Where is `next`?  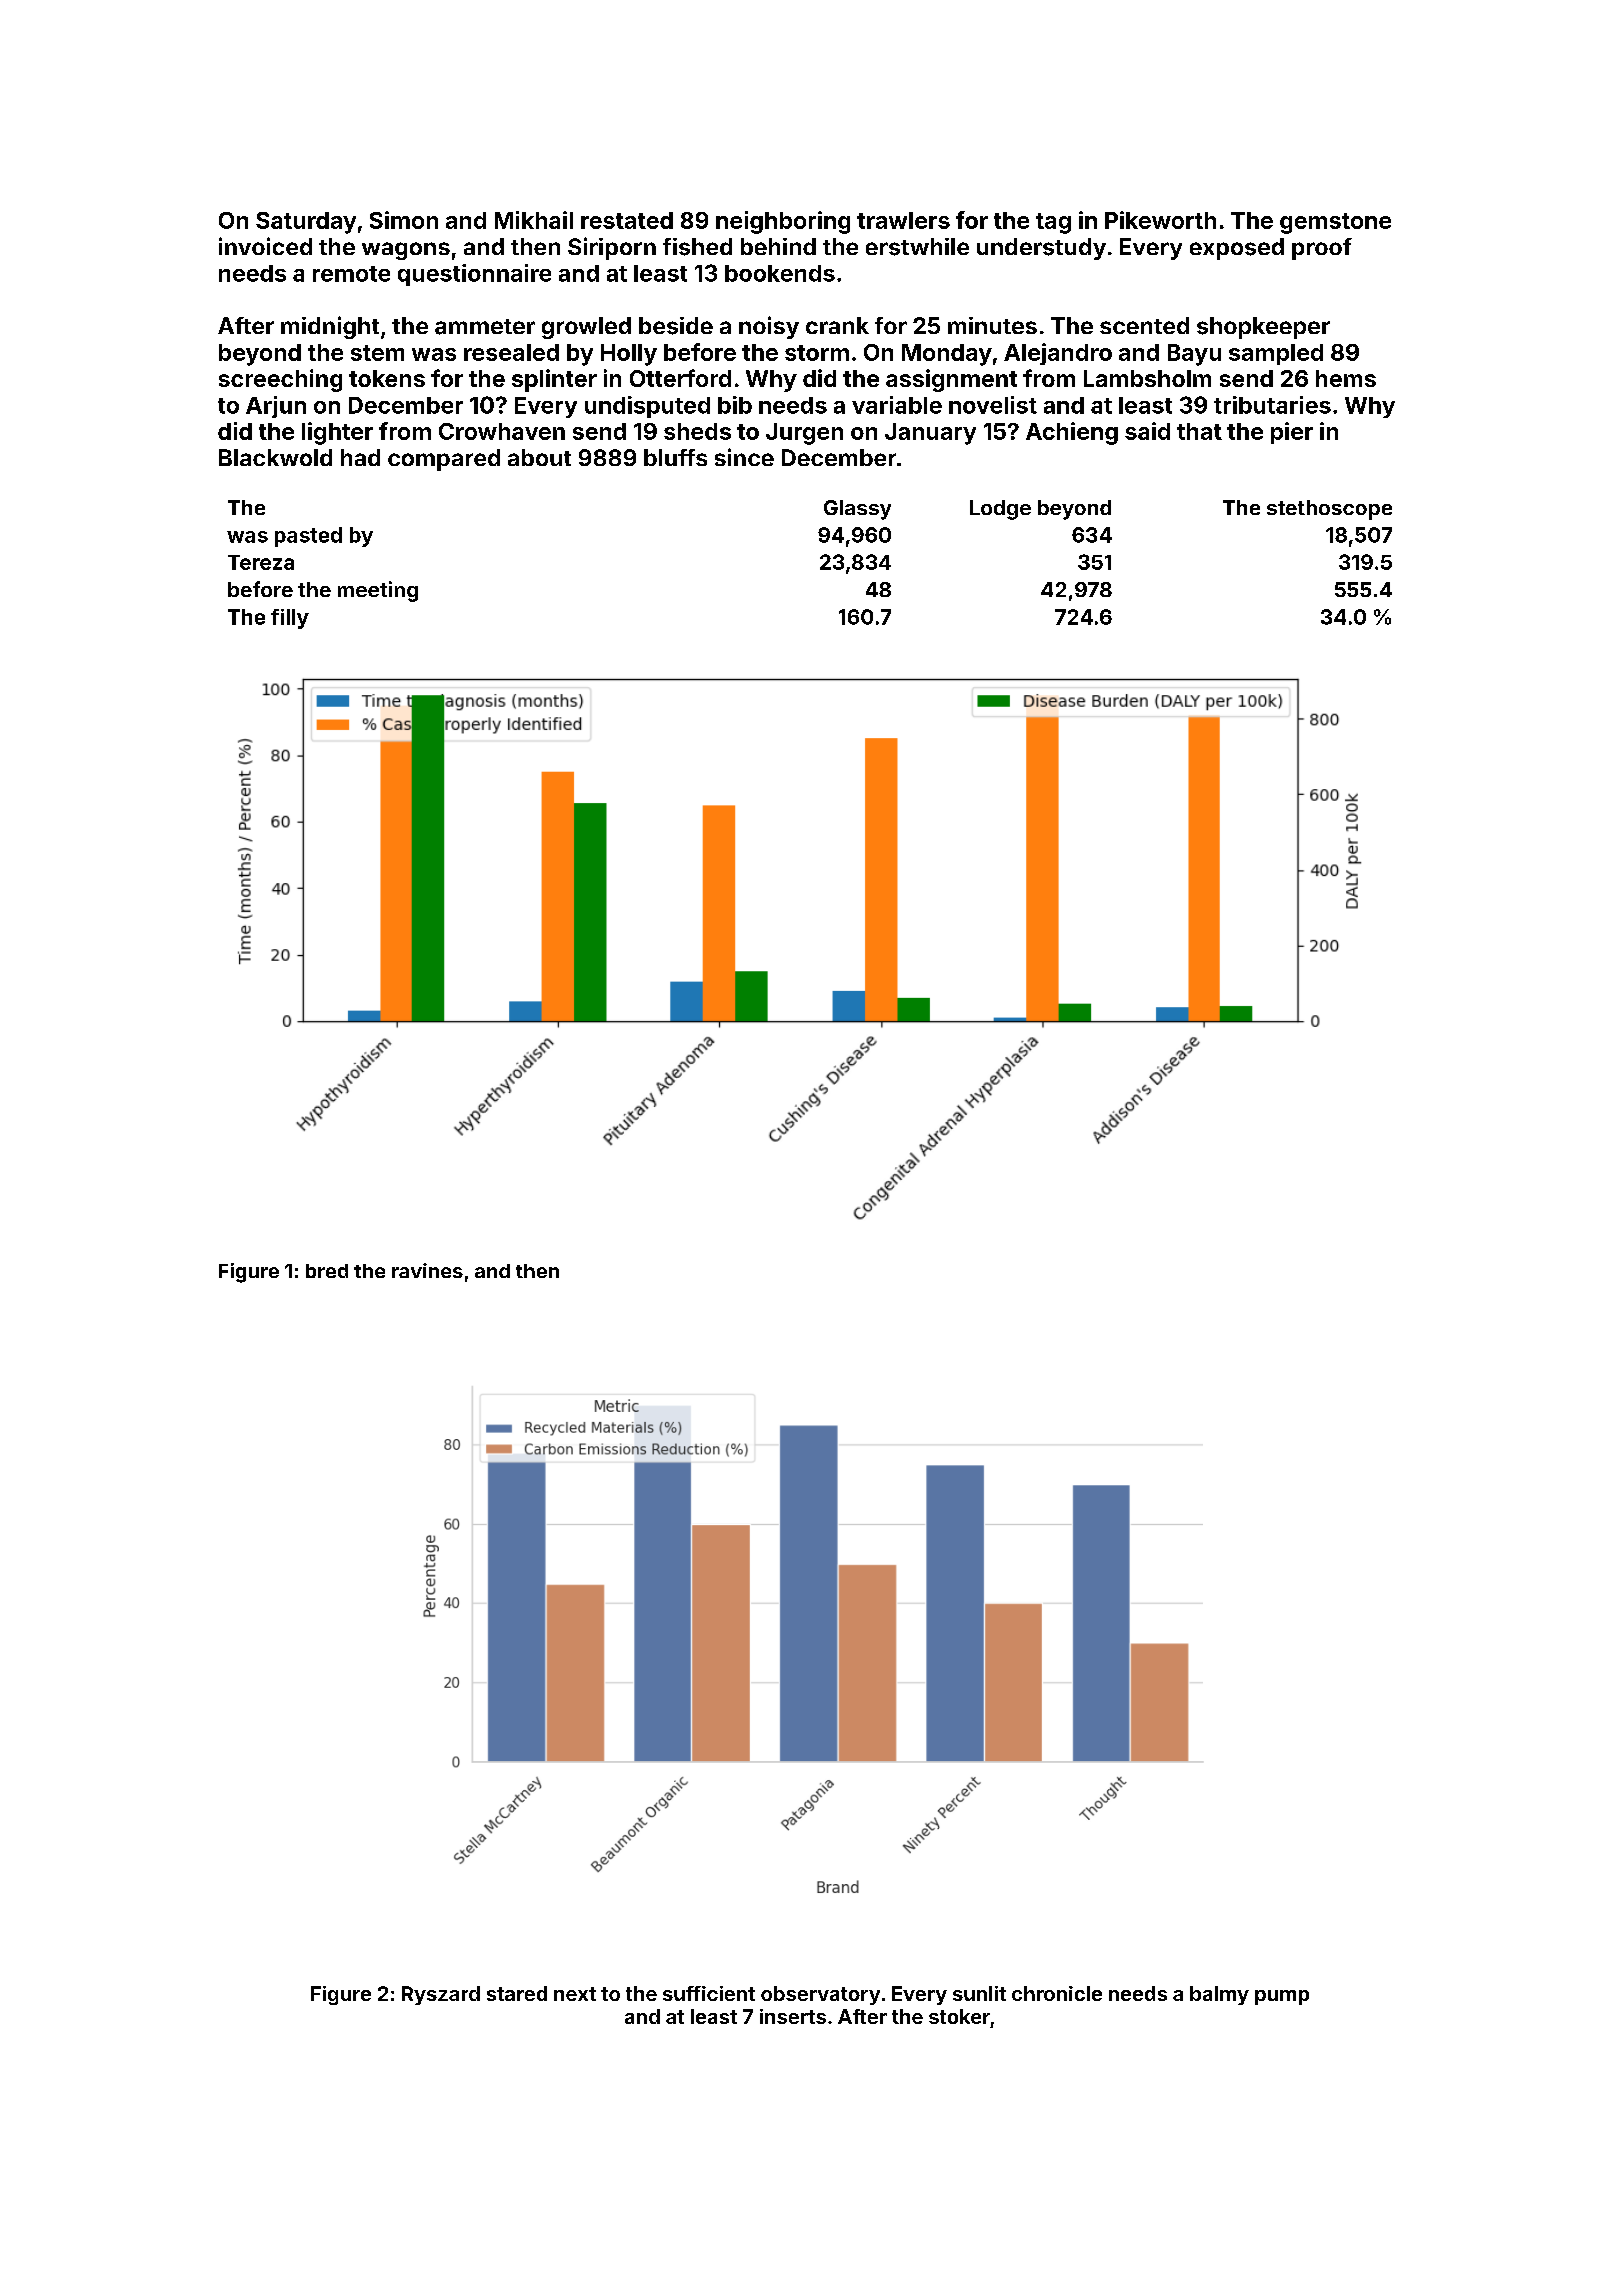 next is located at coordinates (575, 1994).
